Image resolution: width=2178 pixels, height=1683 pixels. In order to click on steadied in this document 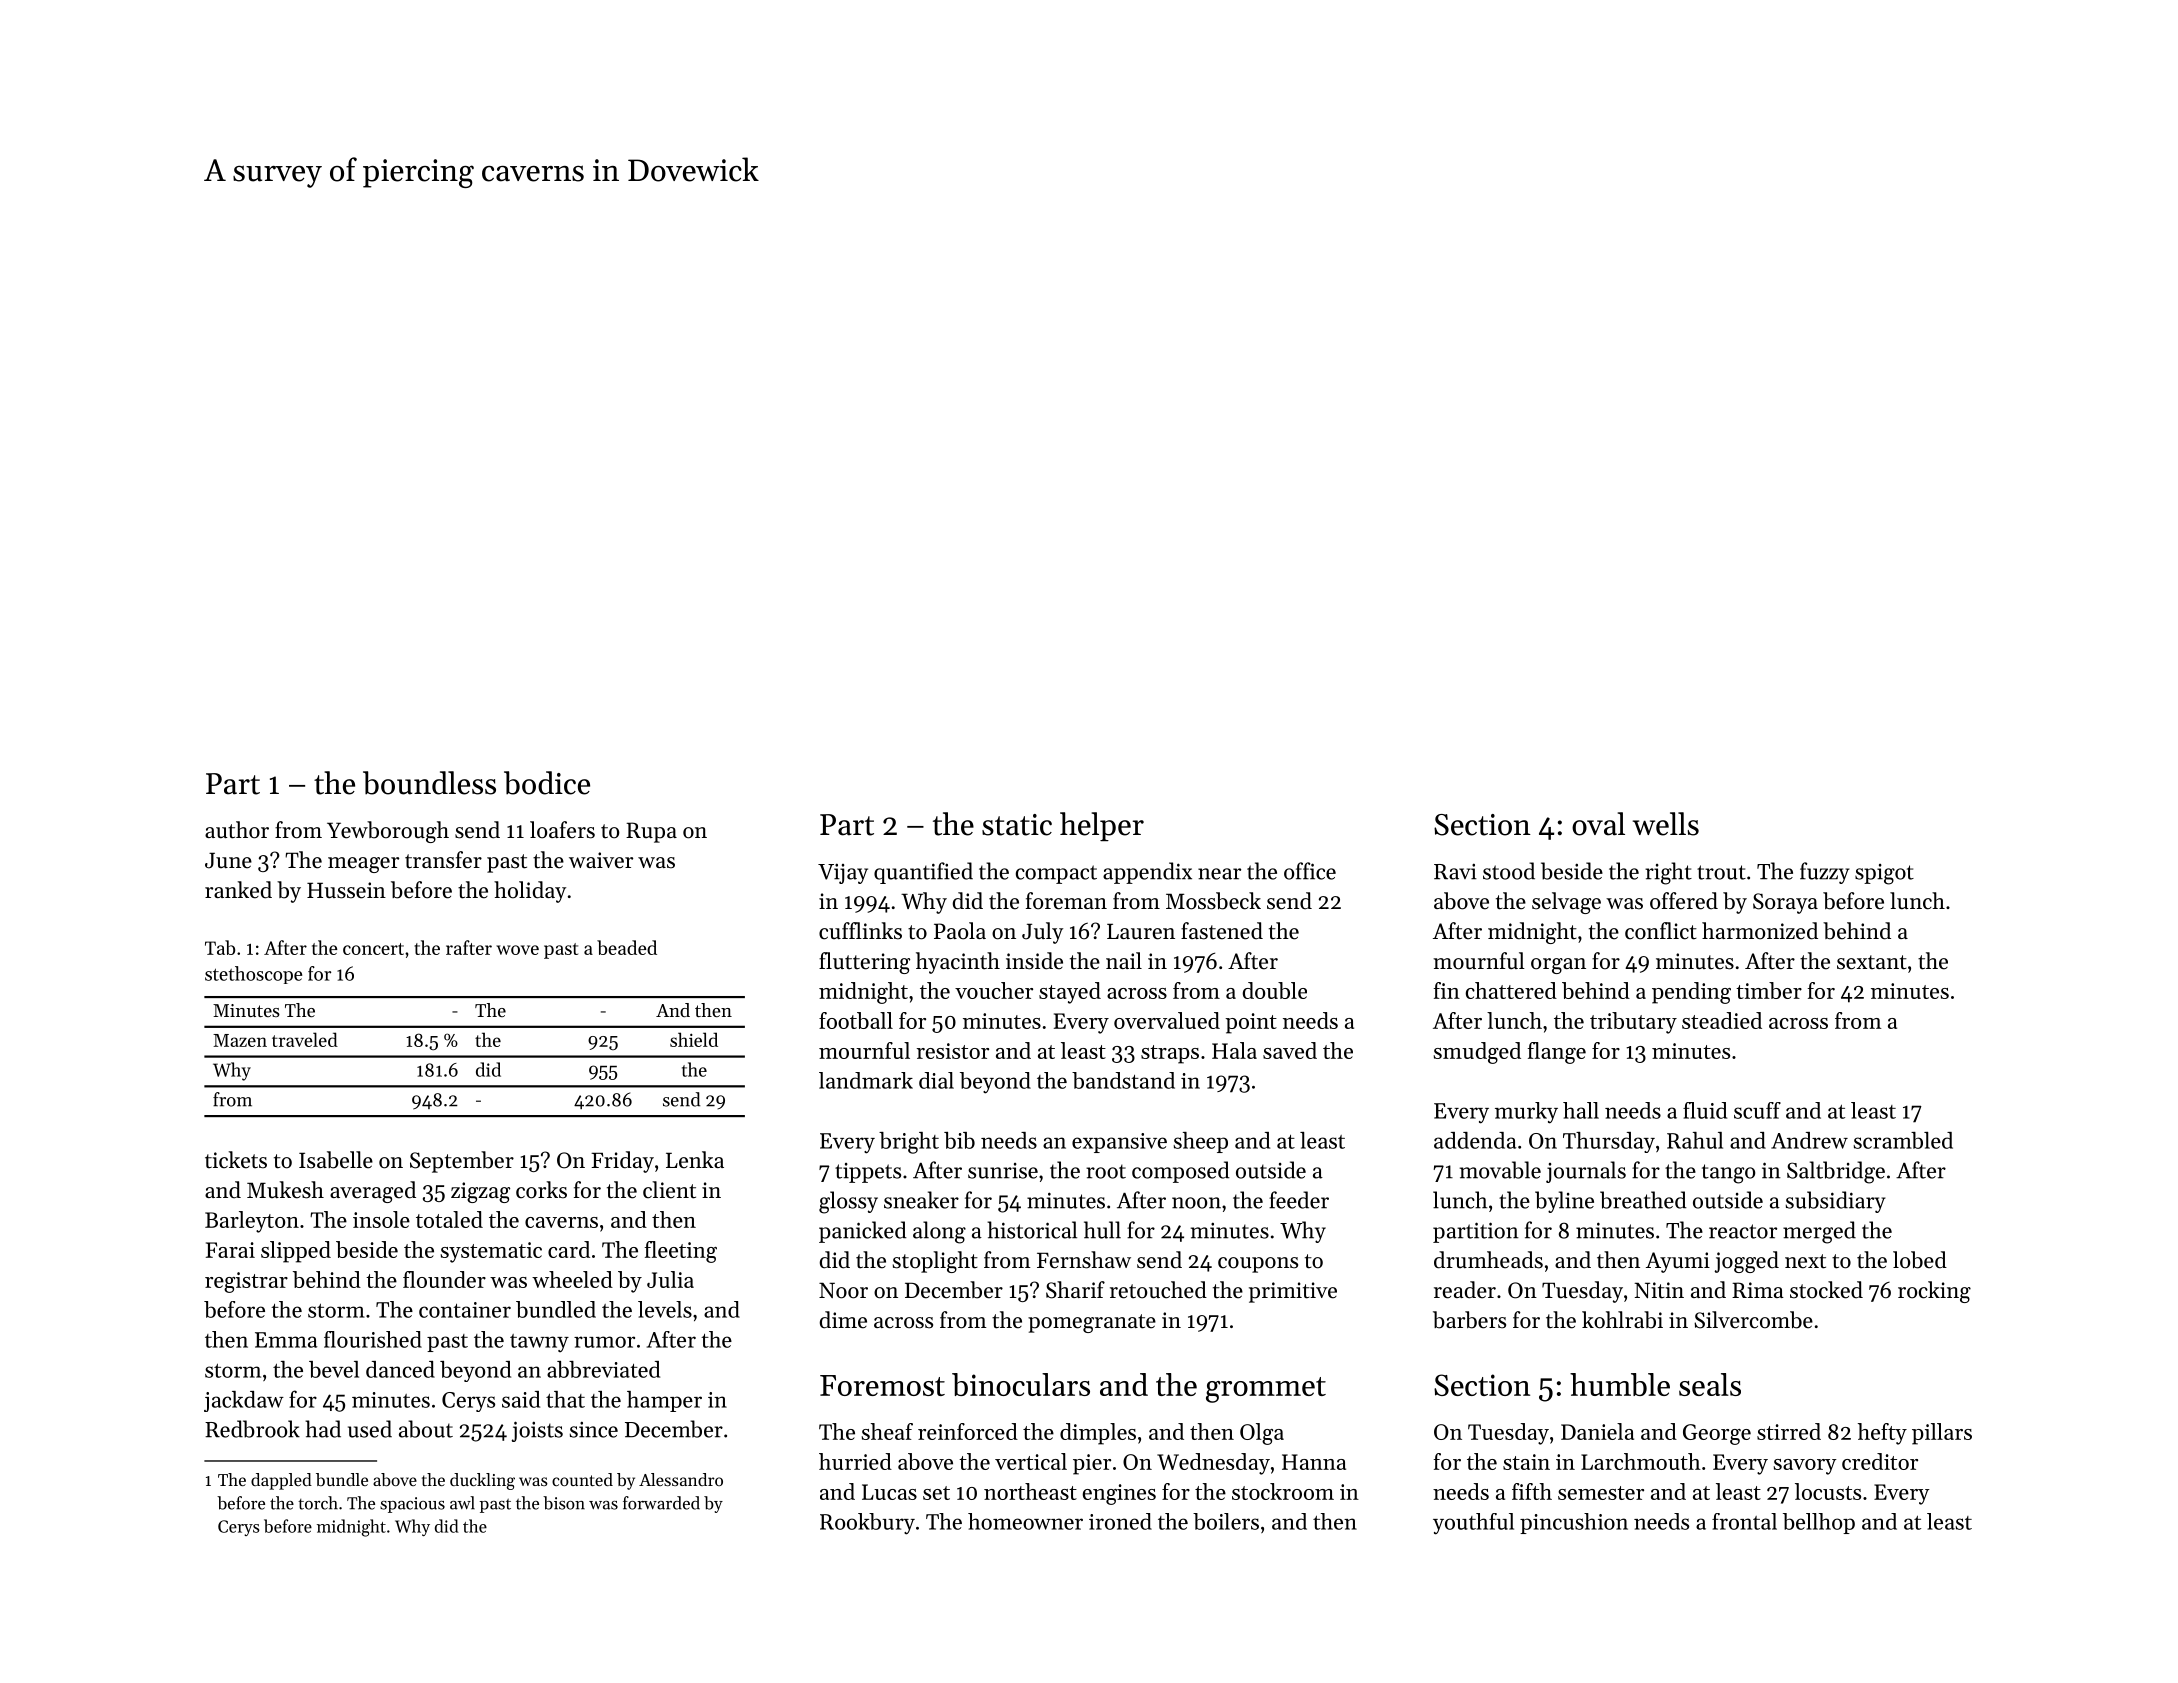, I will do `click(1722, 1020)`.
